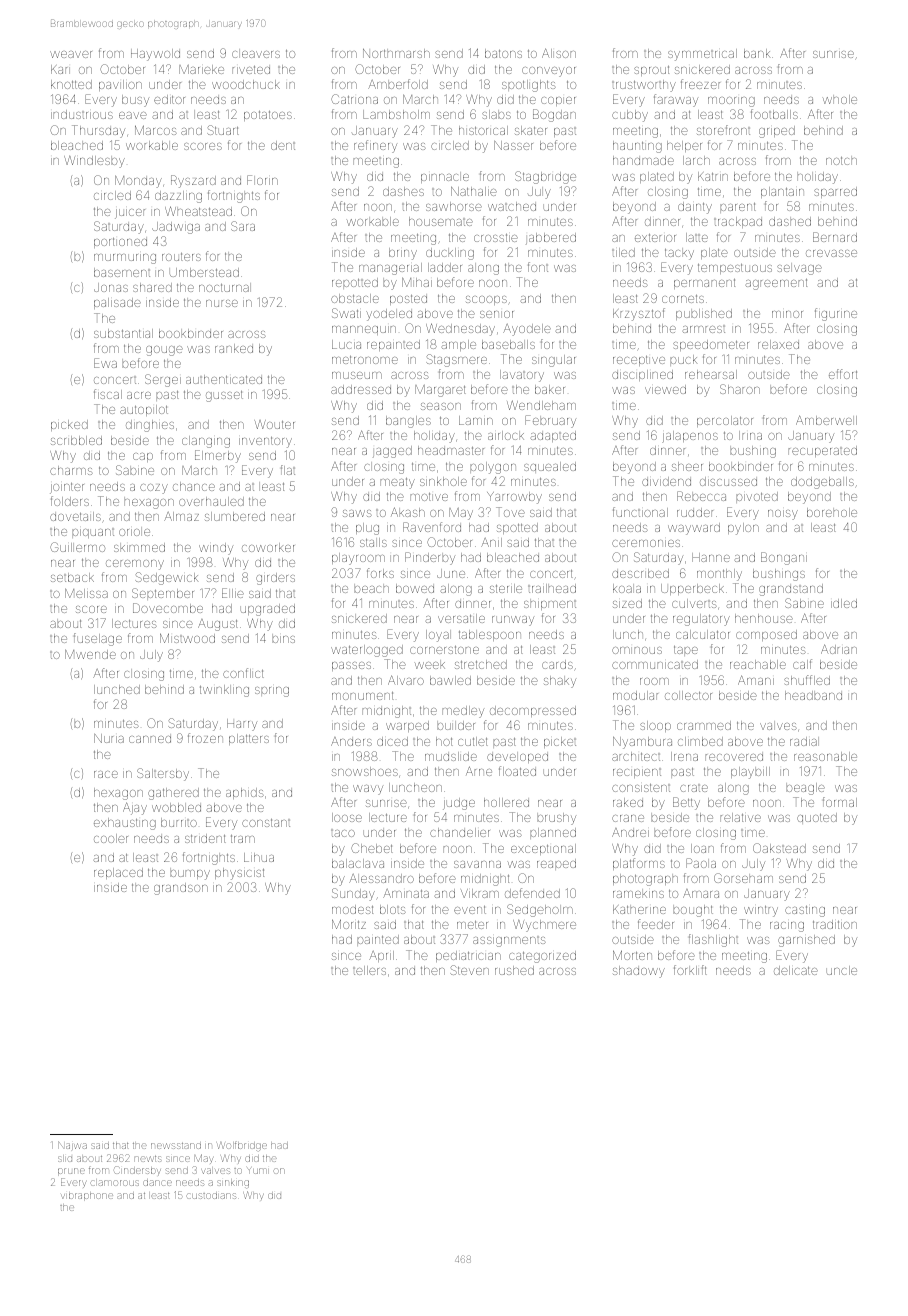  Describe the element at coordinates (822, 483) in the screenshot. I see `dodgeballs` at that location.
